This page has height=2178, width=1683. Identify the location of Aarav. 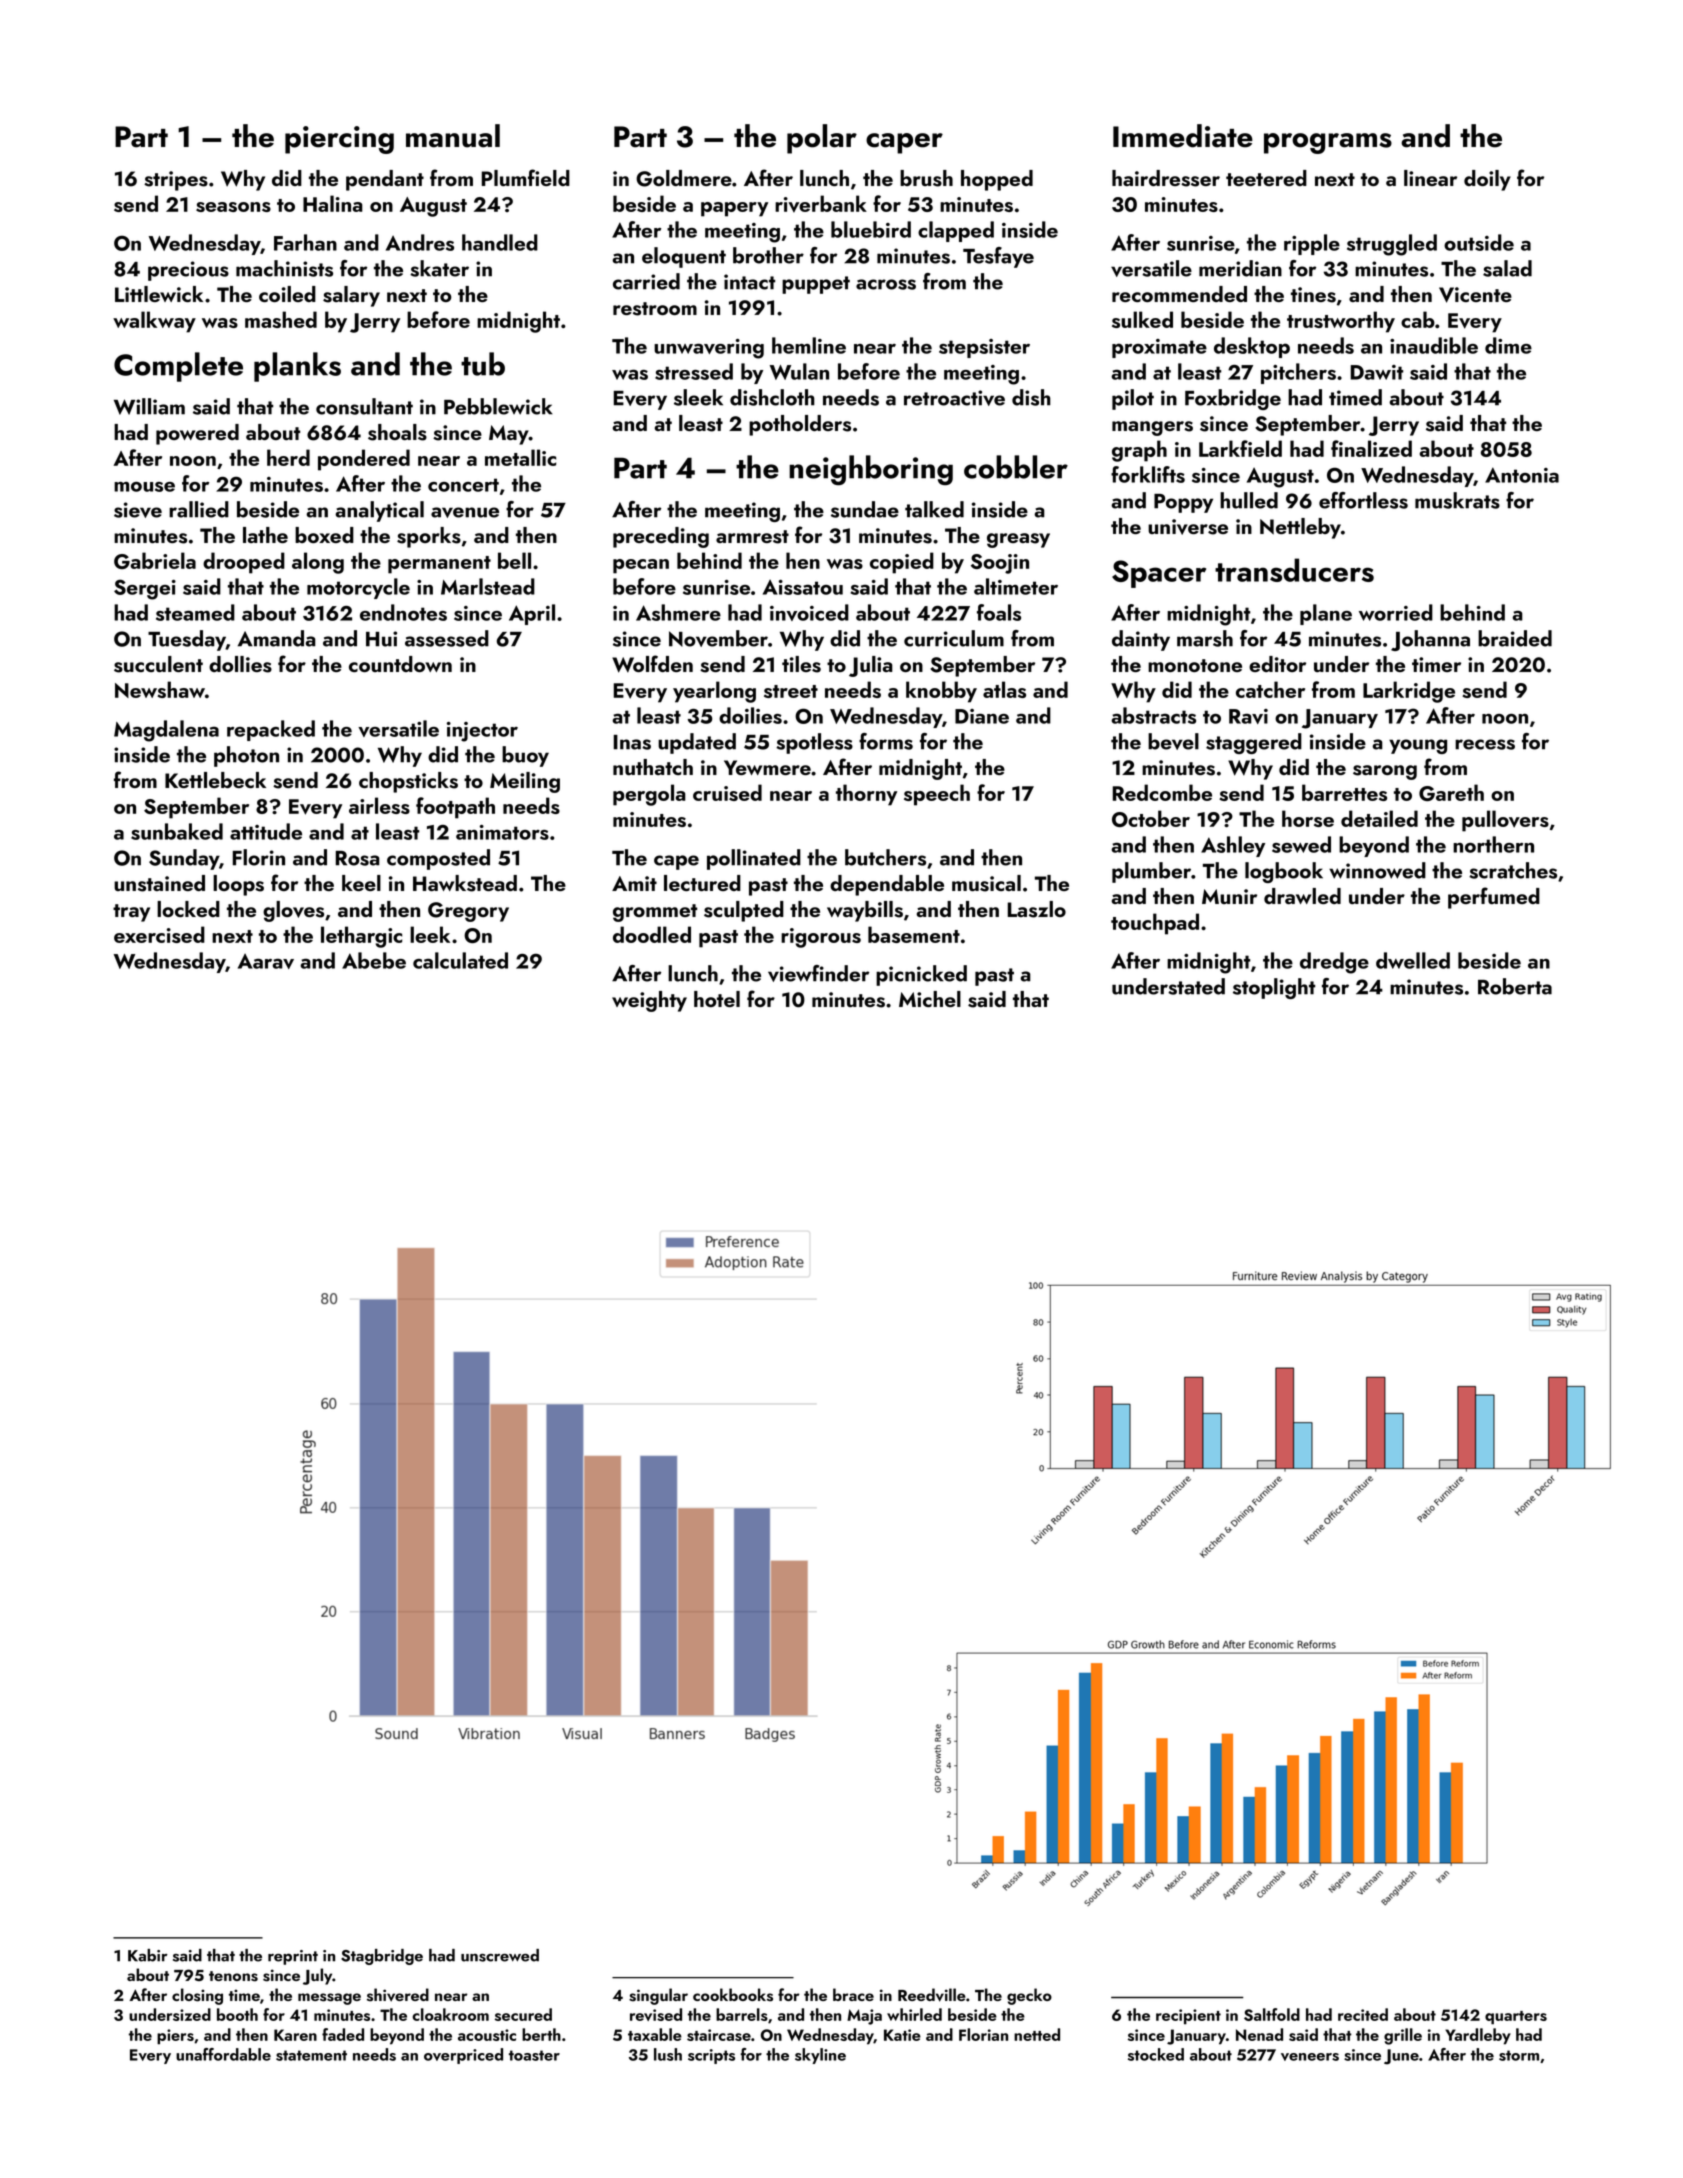
(266, 961).
